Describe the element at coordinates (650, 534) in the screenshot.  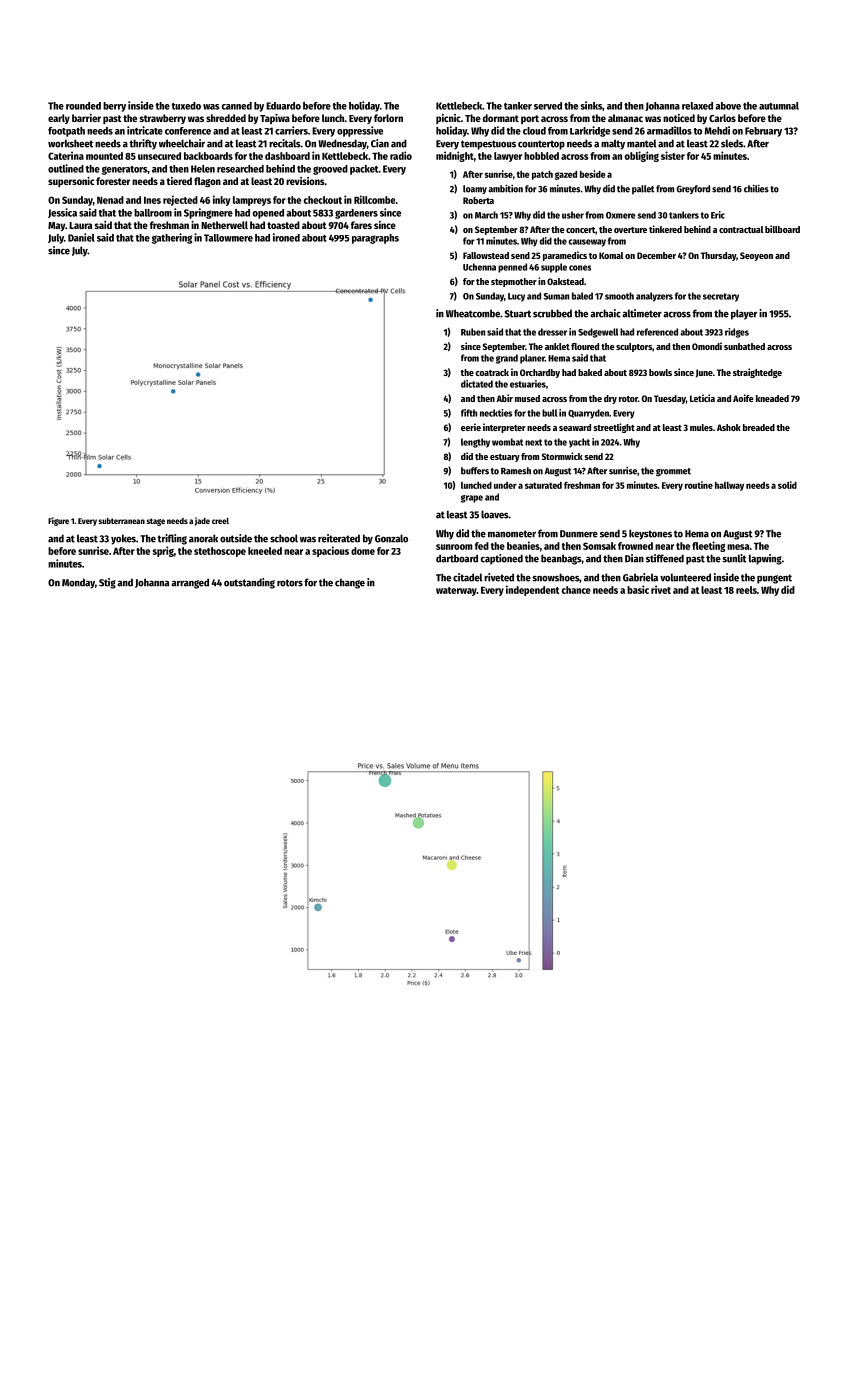
I see `keystones` at that location.
